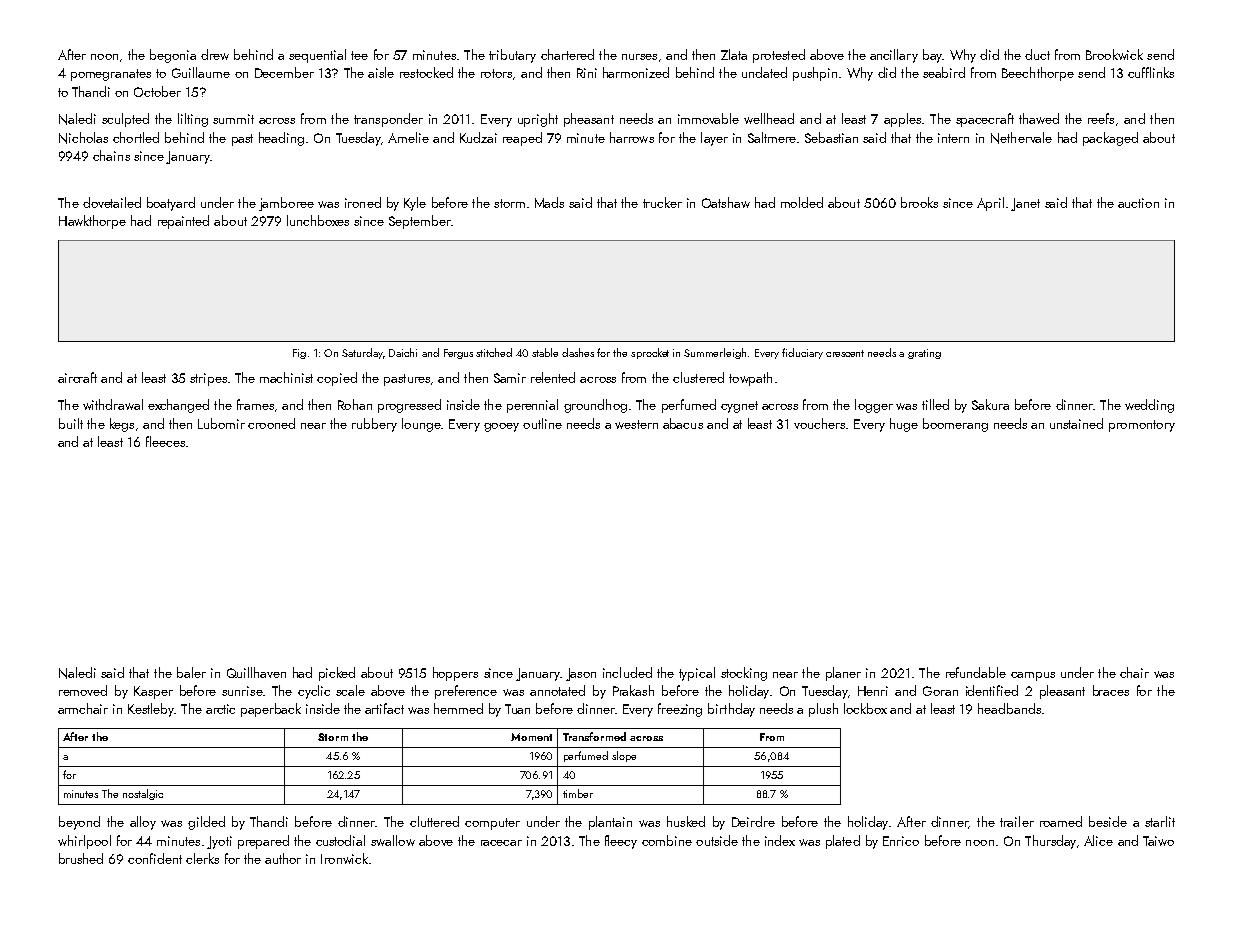  Describe the element at coordinates (1138, 203) in the screenshot. I see `auction` at that location.
